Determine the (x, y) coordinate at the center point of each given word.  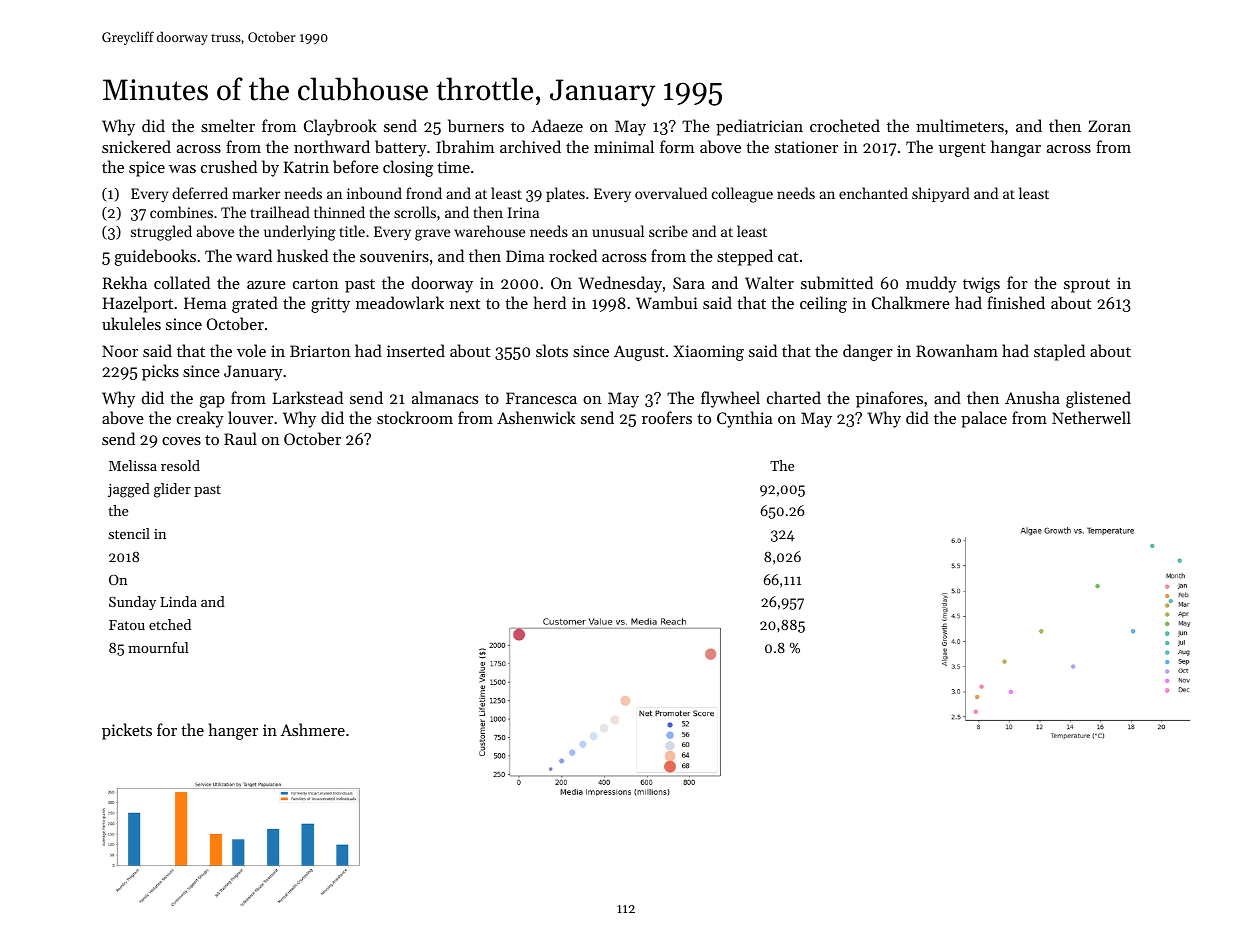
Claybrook (340, 127)
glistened (1098, 399)
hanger (233, 731)
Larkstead (308, 397)
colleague (742, 195)
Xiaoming (708, 353)
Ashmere (312, 729)
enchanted (873, 193)
